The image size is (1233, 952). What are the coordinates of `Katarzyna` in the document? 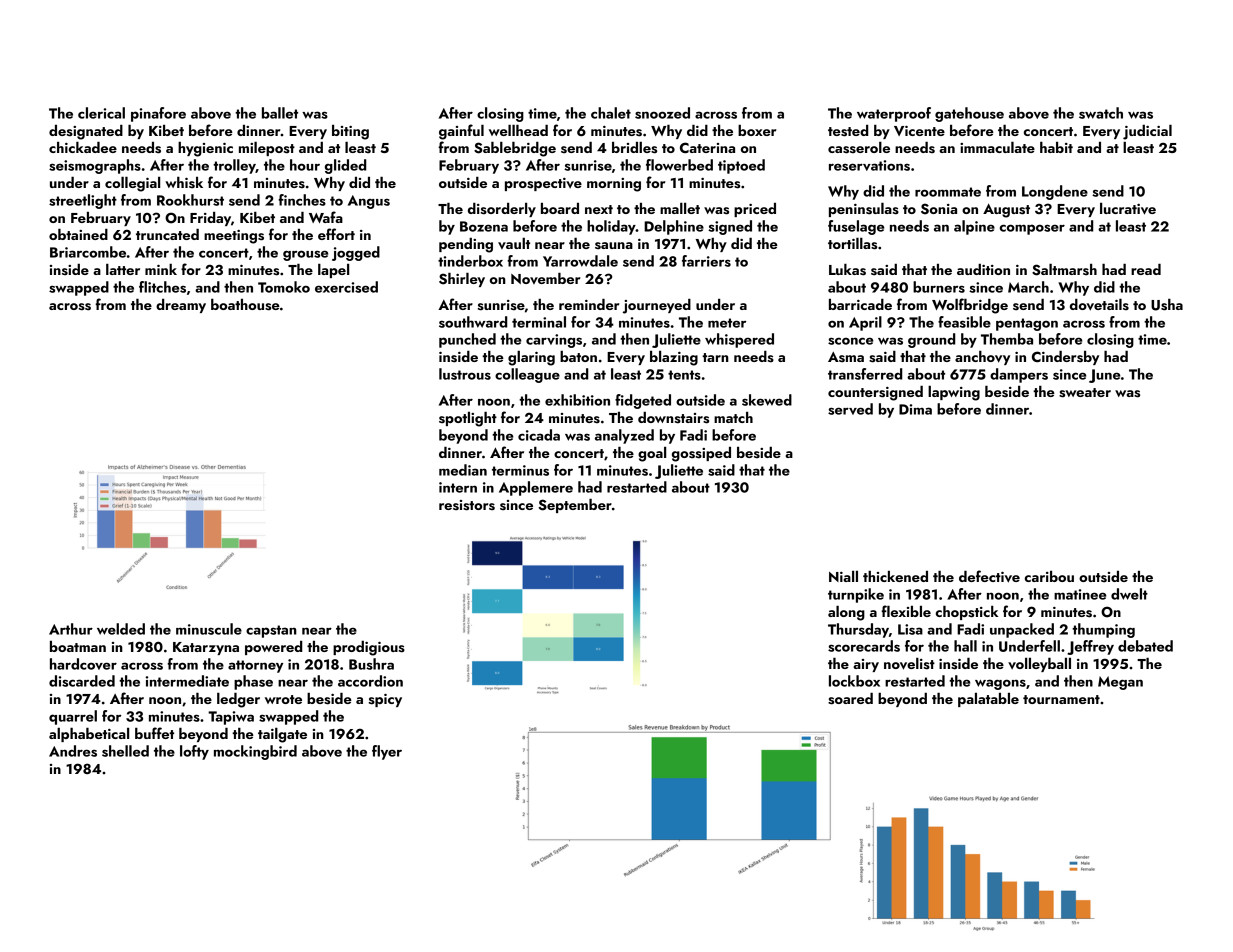 It's located at (206, 648).
